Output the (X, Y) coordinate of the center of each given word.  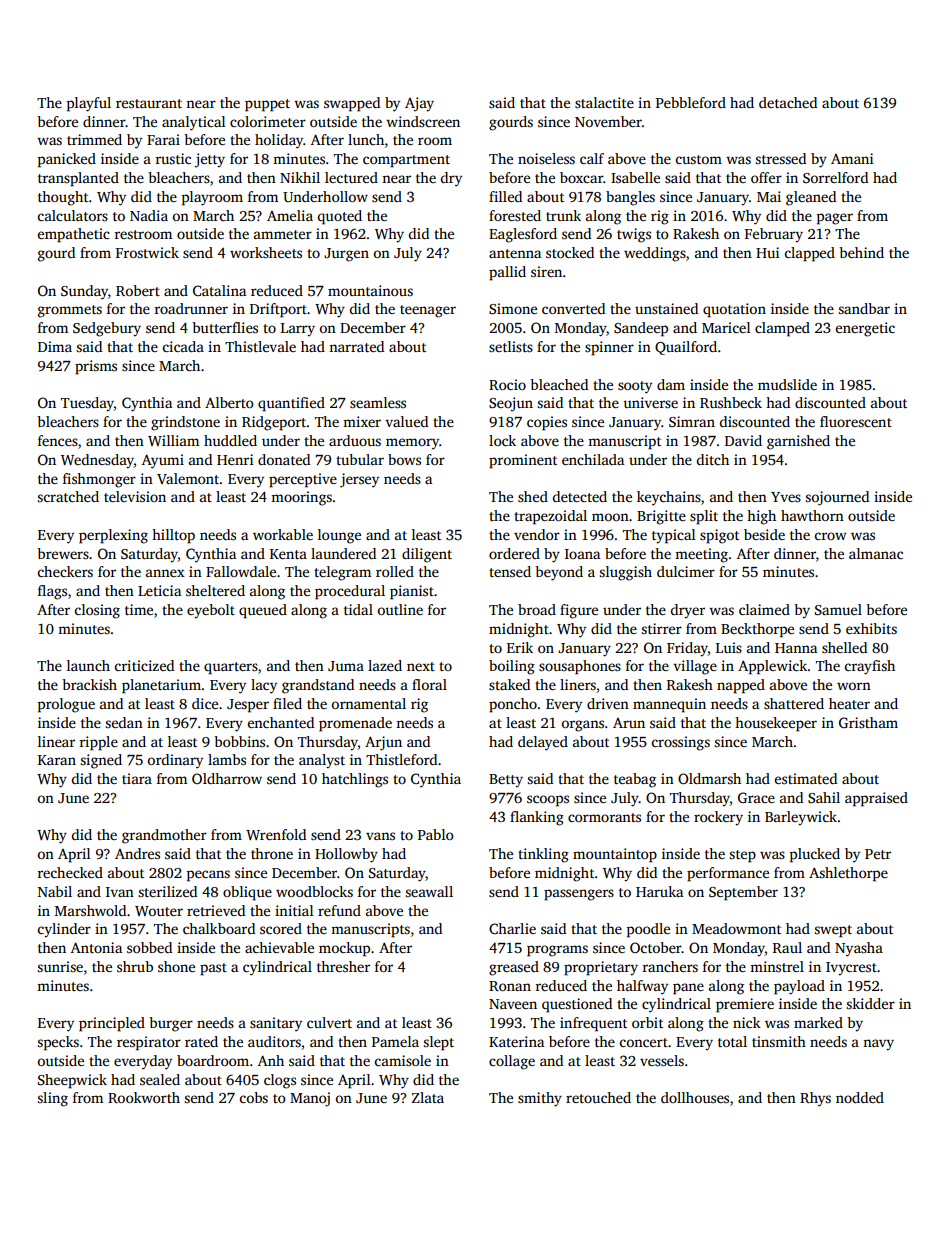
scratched (68, 496)
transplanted (78, 179)
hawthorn (812, 515)
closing (97, 611)
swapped (352, 104)
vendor (537, 534)
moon (610, 517)
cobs (254, 1097)
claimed (764, 609)
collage (512, 1062)
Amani (852, 158)
